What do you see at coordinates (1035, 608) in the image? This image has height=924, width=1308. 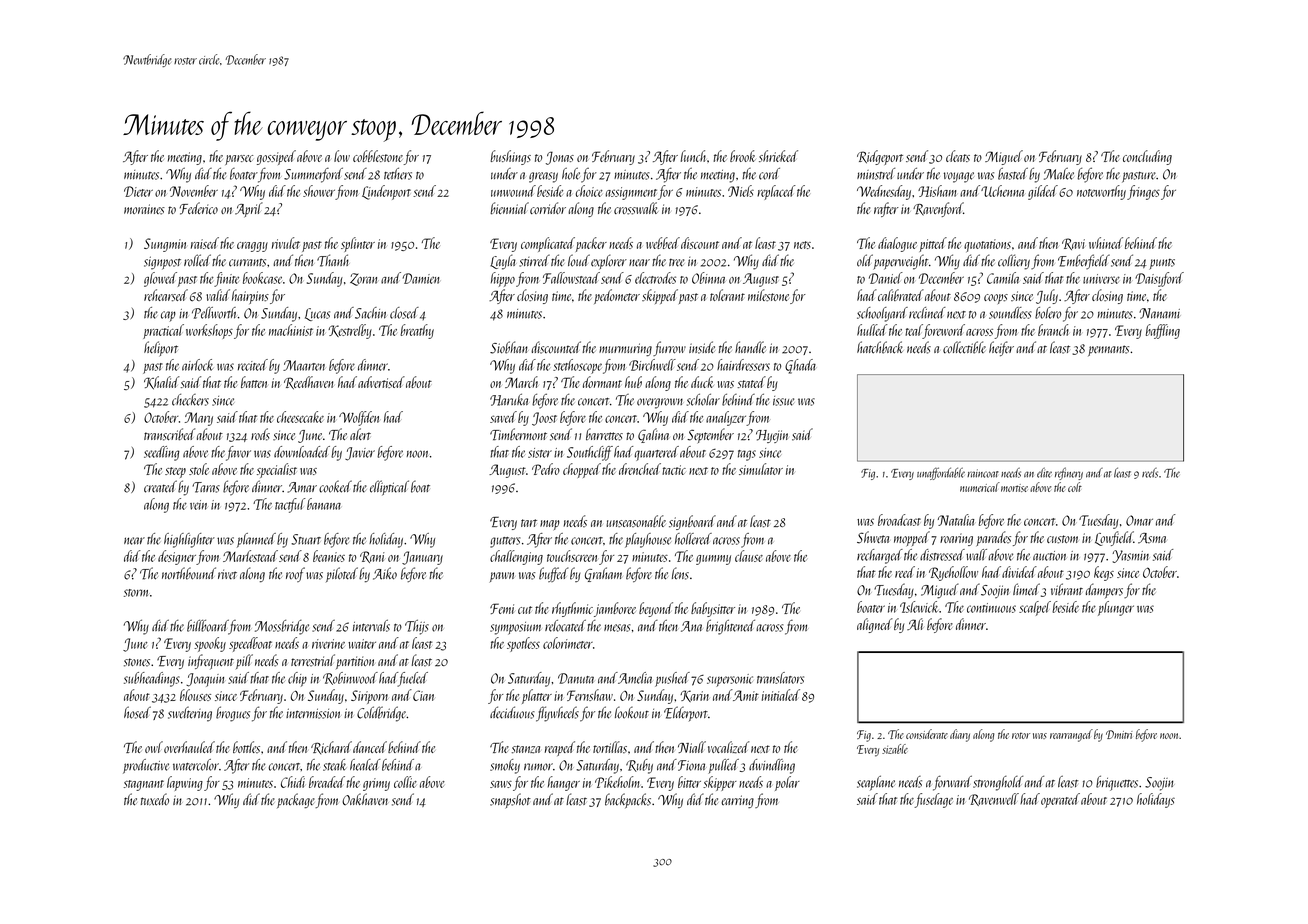 I see `scalpel` at bounding box center [1035, 608].
